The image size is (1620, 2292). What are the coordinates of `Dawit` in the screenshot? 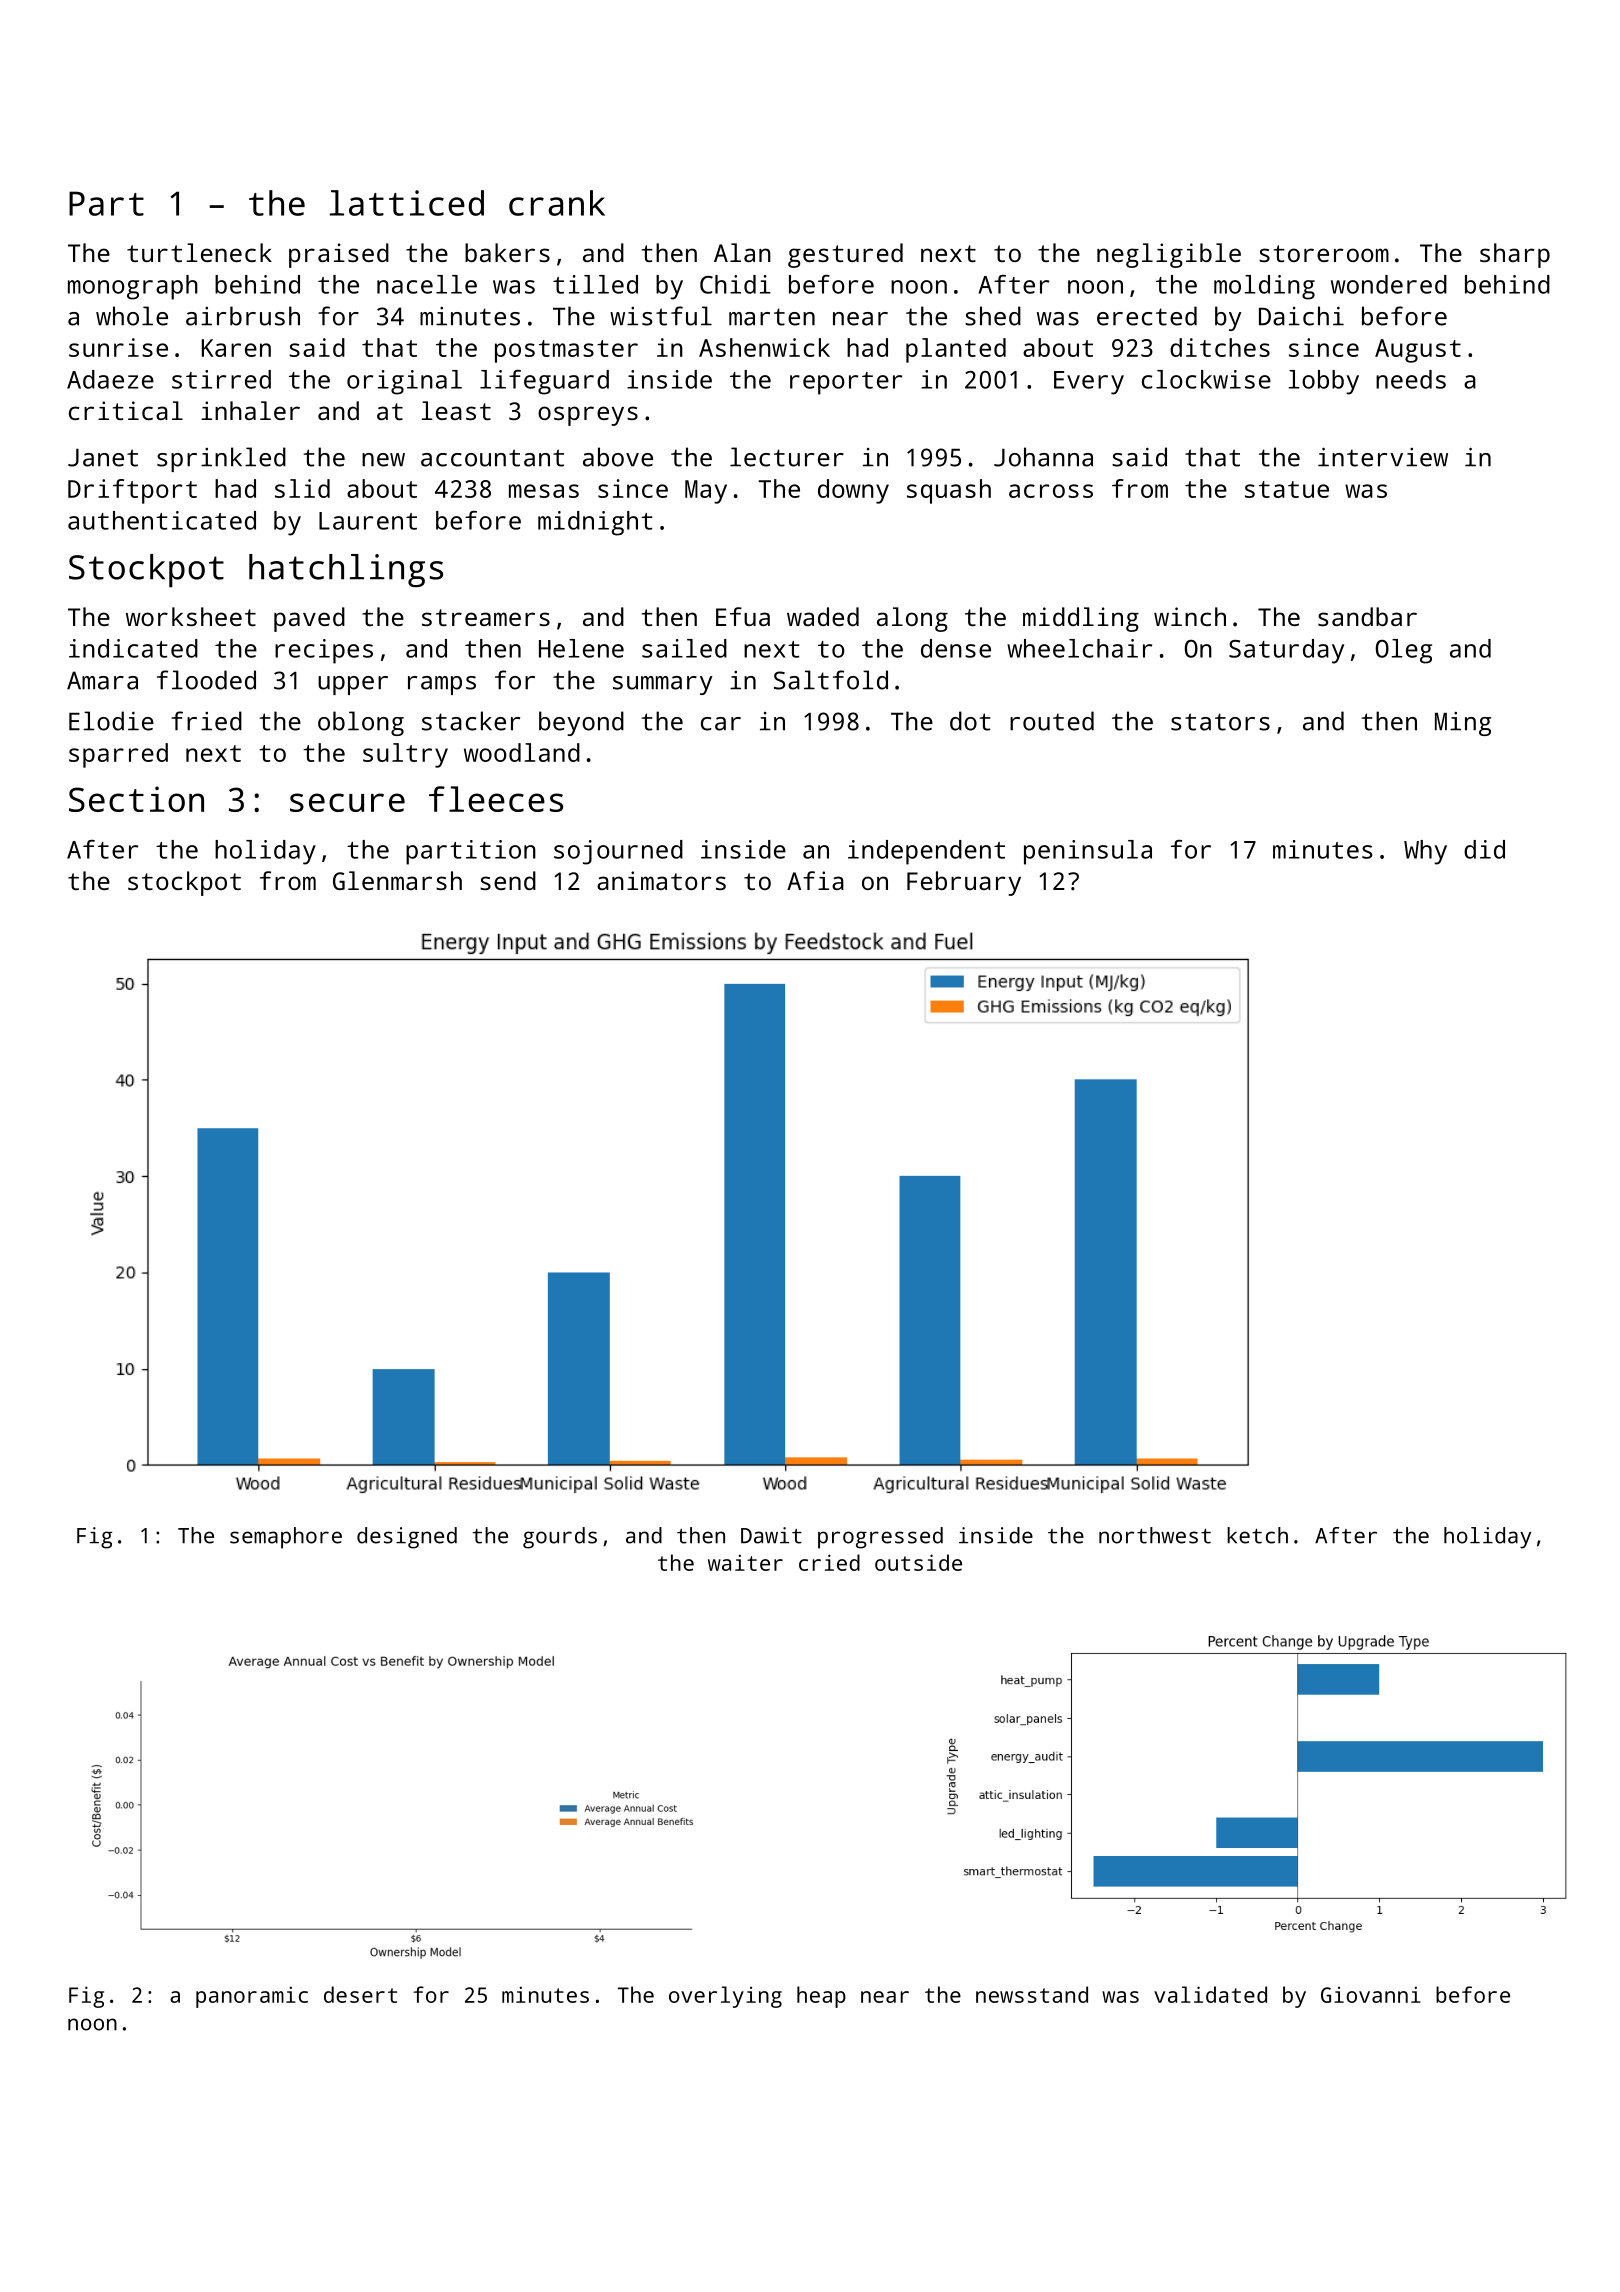 It's located at (771, 1535).
